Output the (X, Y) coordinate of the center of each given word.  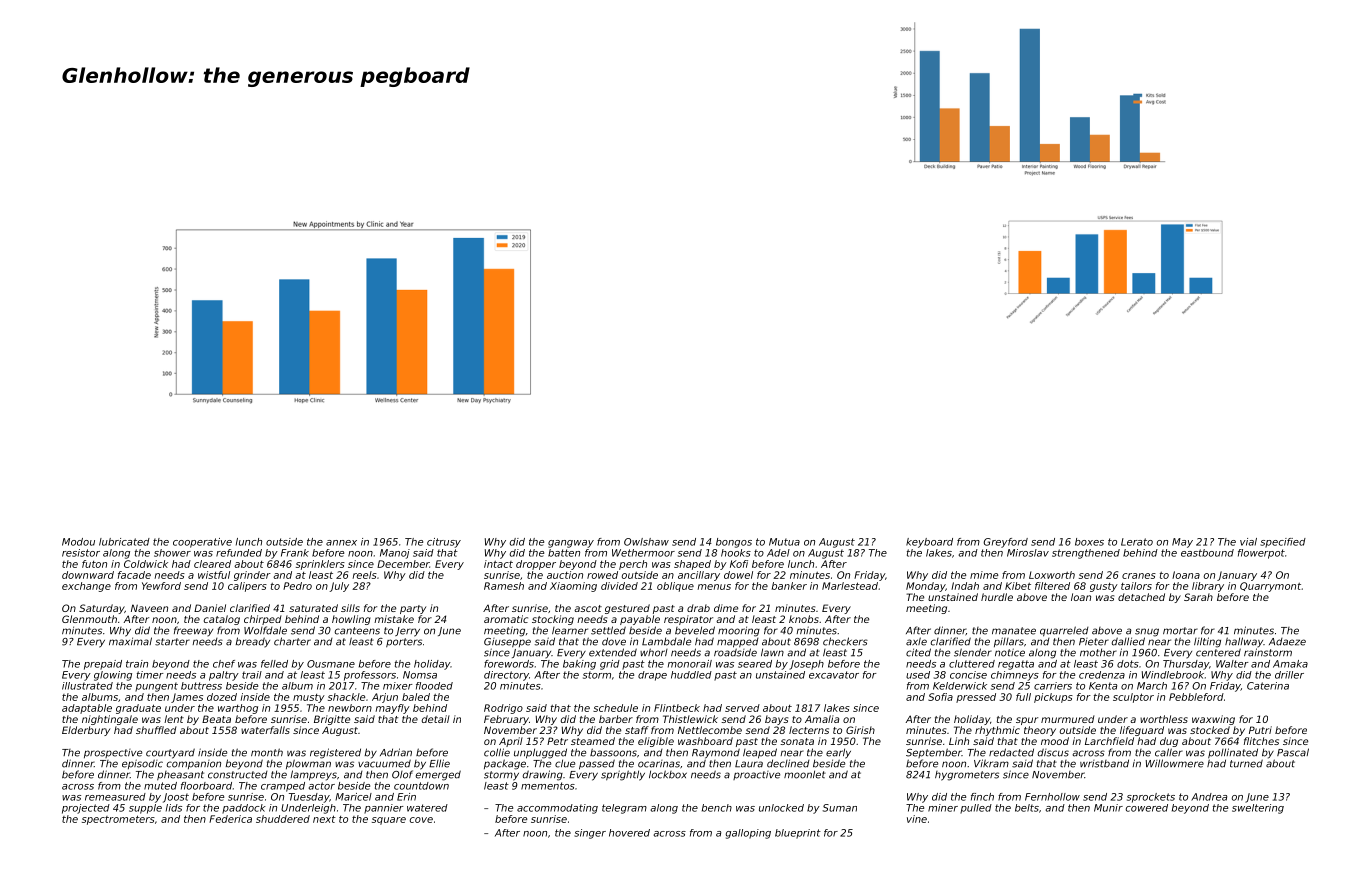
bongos (734, 543)
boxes (1089, 542)
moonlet (805, 774)
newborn (350, 708)
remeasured (115, 797)
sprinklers (320, 565)
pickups (1053, 698)
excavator (834, 675)
